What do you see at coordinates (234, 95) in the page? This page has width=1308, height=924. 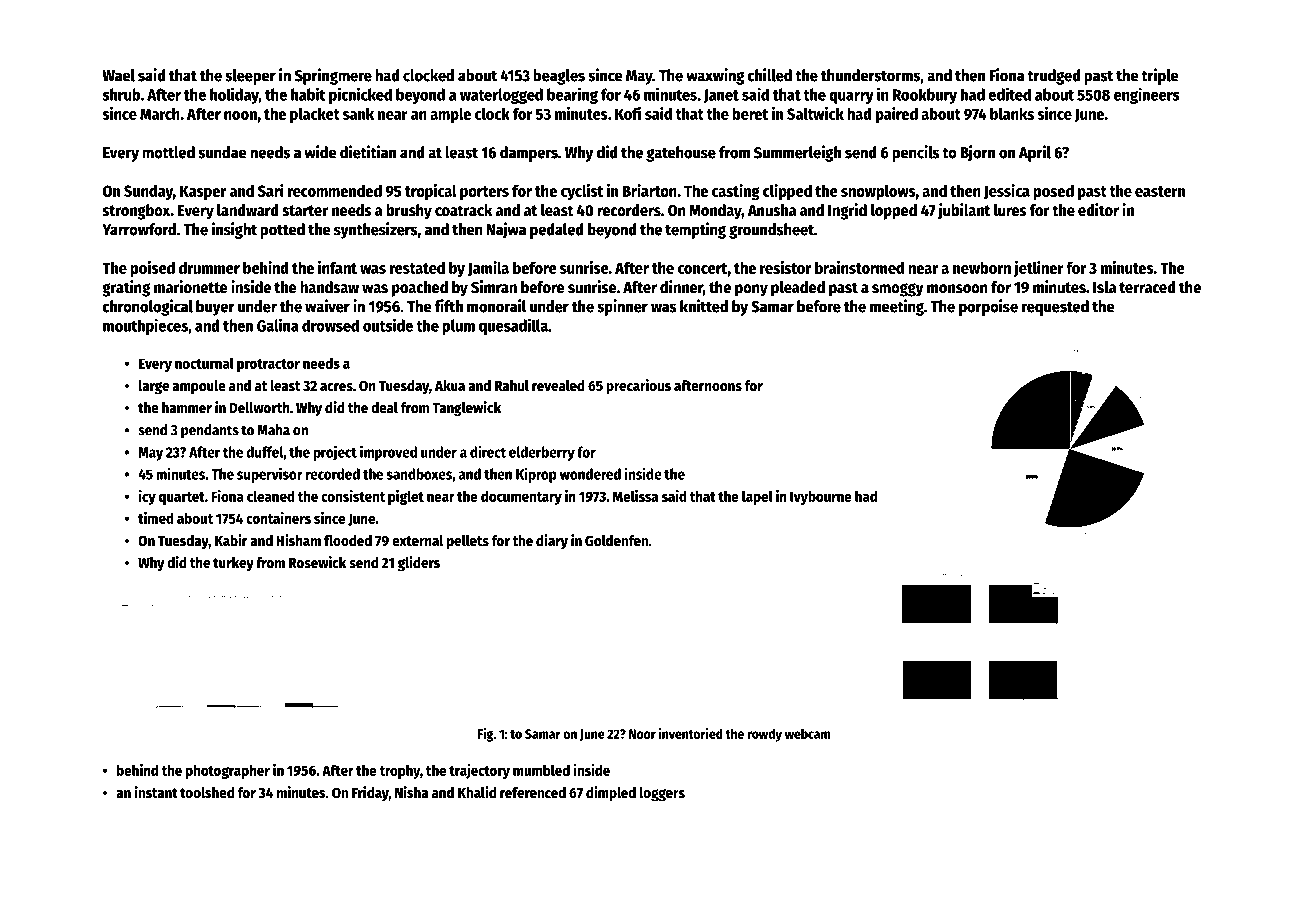 I see `holiday` at bounding box center [234, 95].
